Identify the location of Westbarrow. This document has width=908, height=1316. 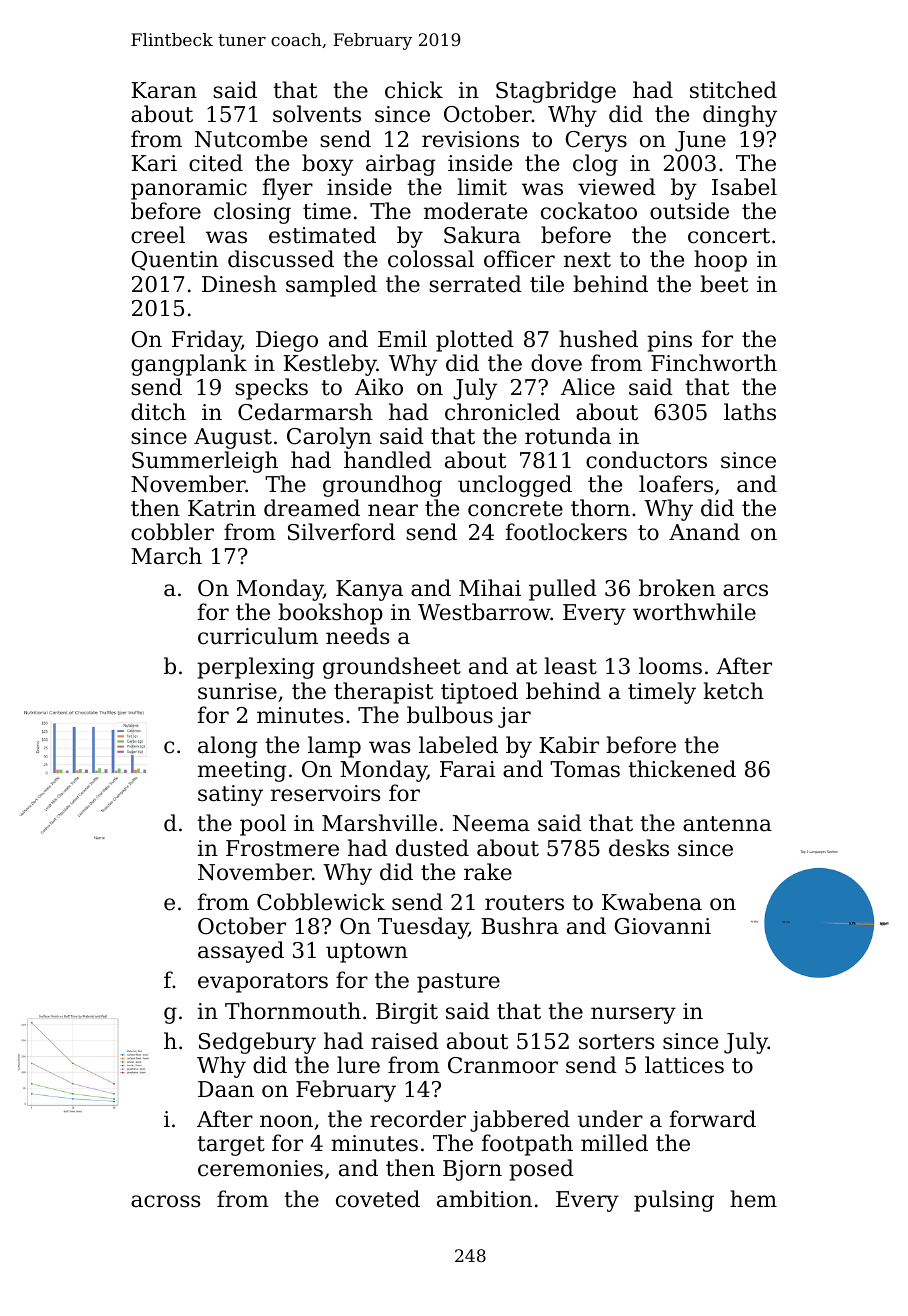
(484, 612).
